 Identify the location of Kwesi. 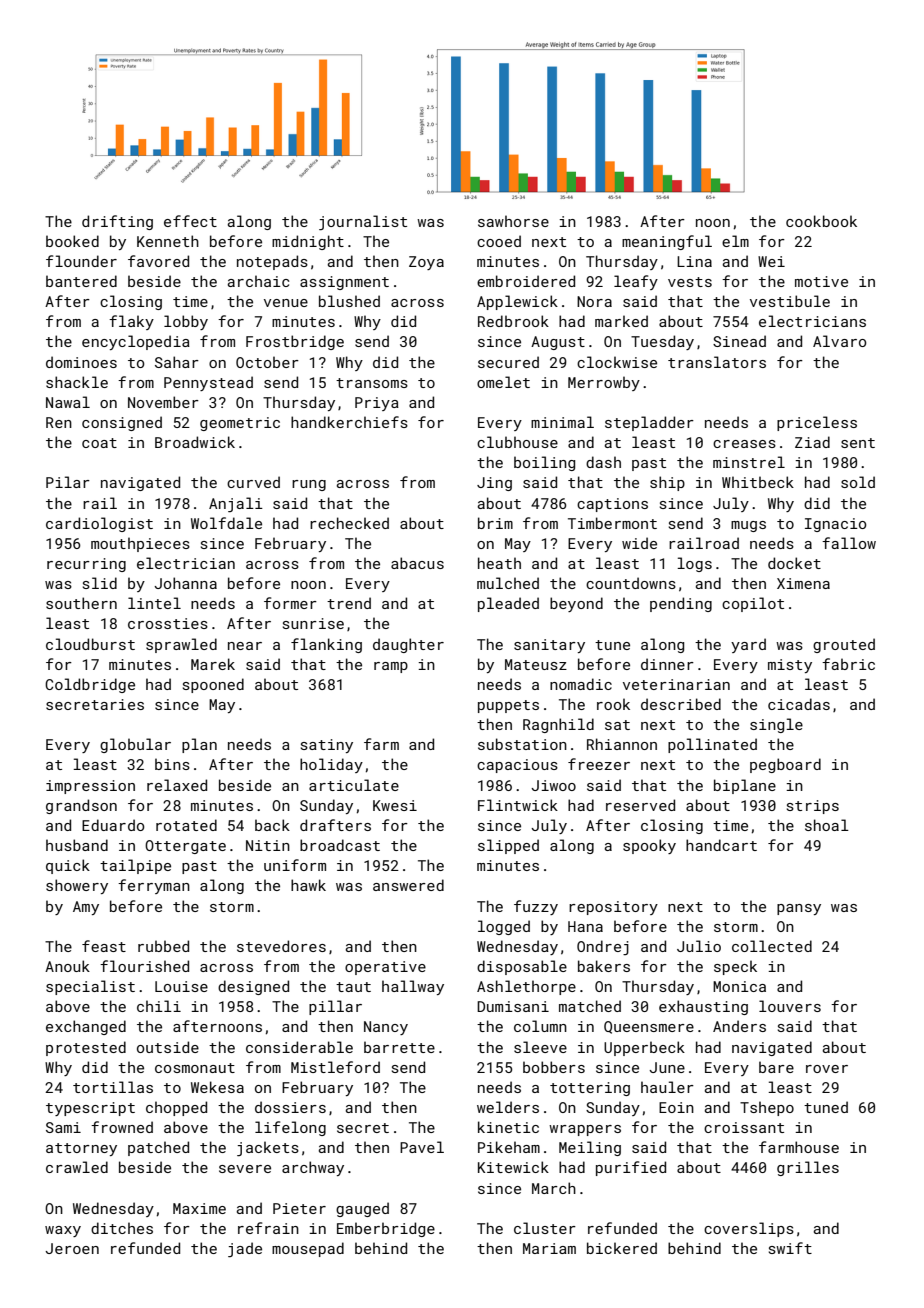
(395, 805).
